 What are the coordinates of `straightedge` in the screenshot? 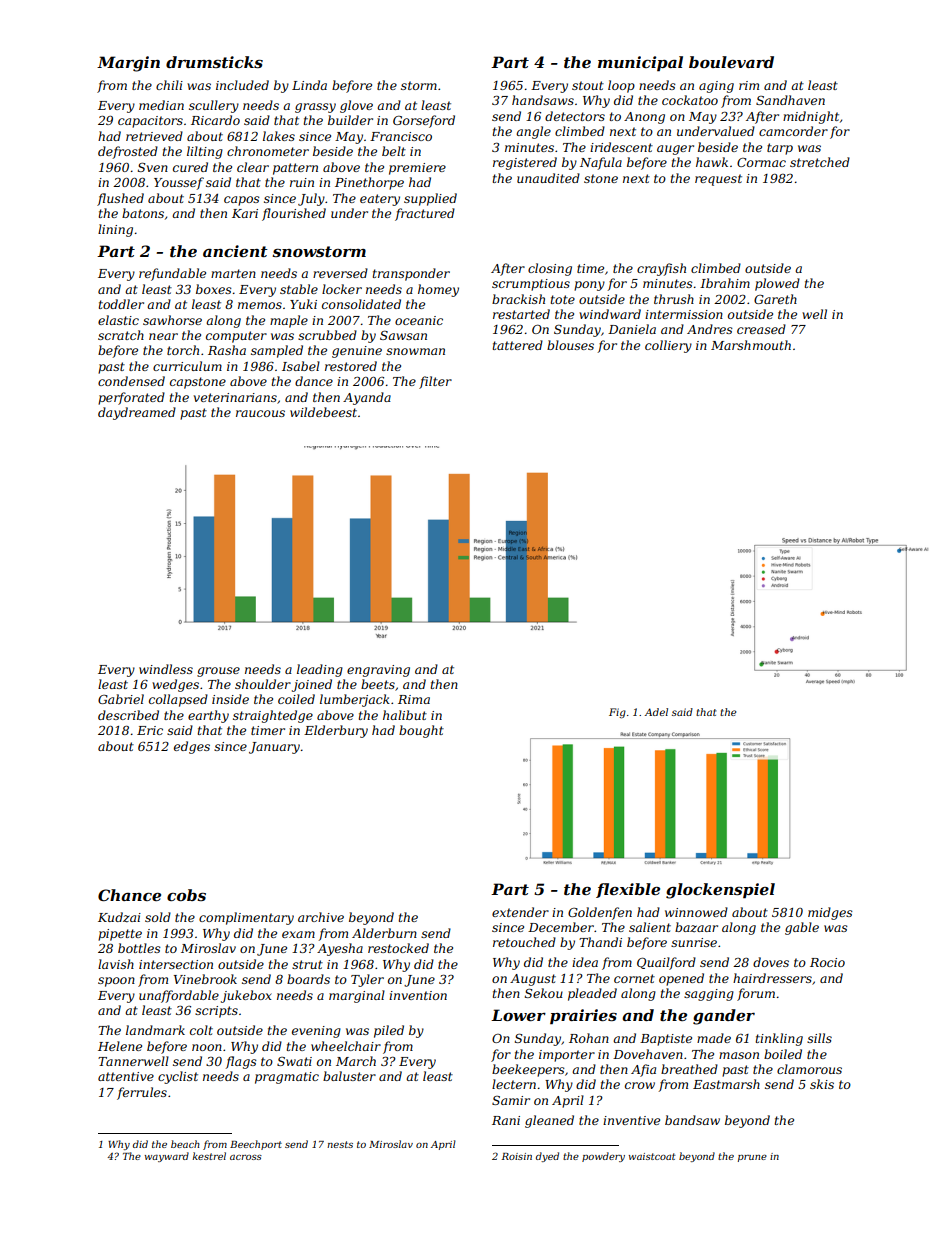 It's located at (273, 716).
